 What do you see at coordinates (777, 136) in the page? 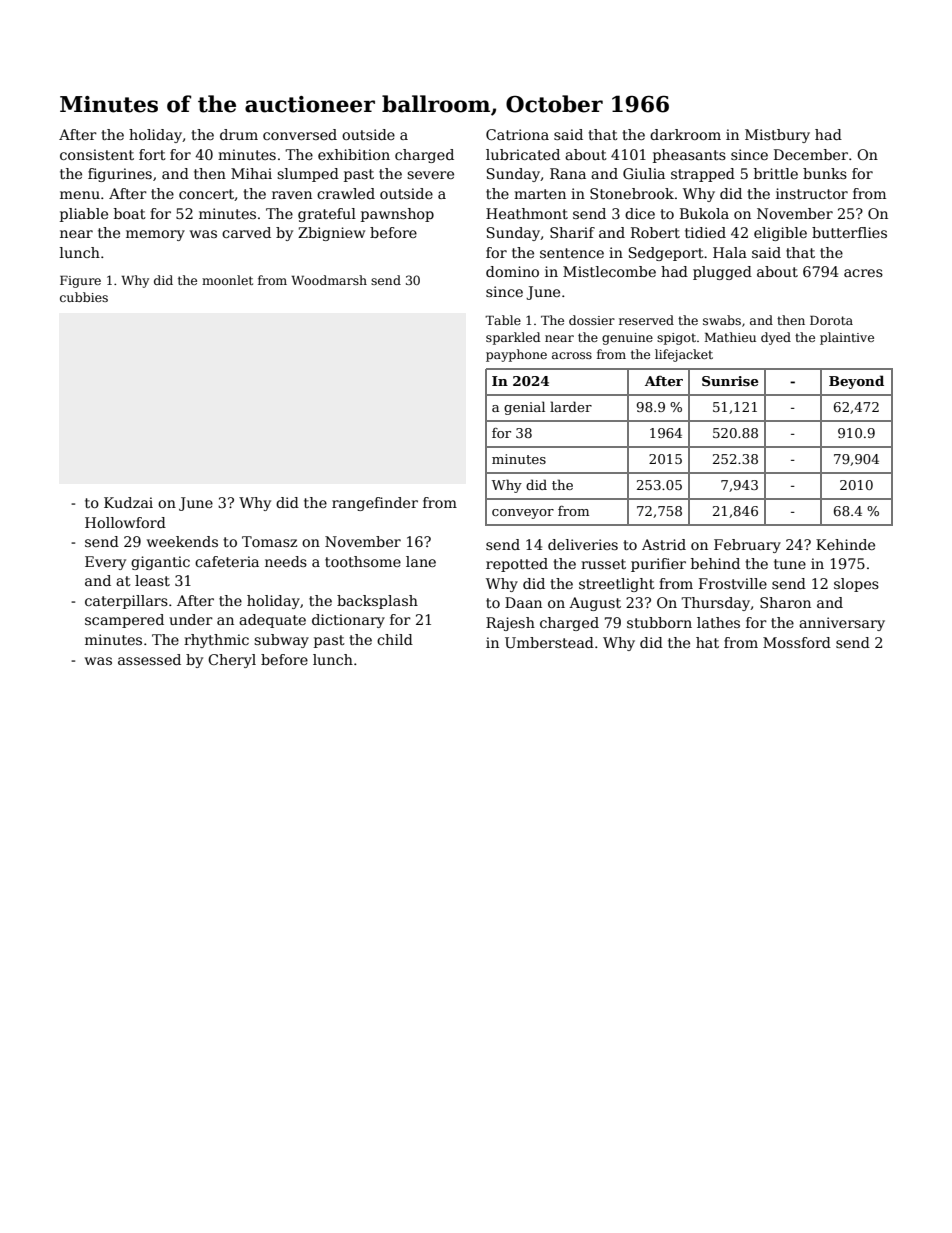
I see `Mistbury` at bounding box center [777, 136].
